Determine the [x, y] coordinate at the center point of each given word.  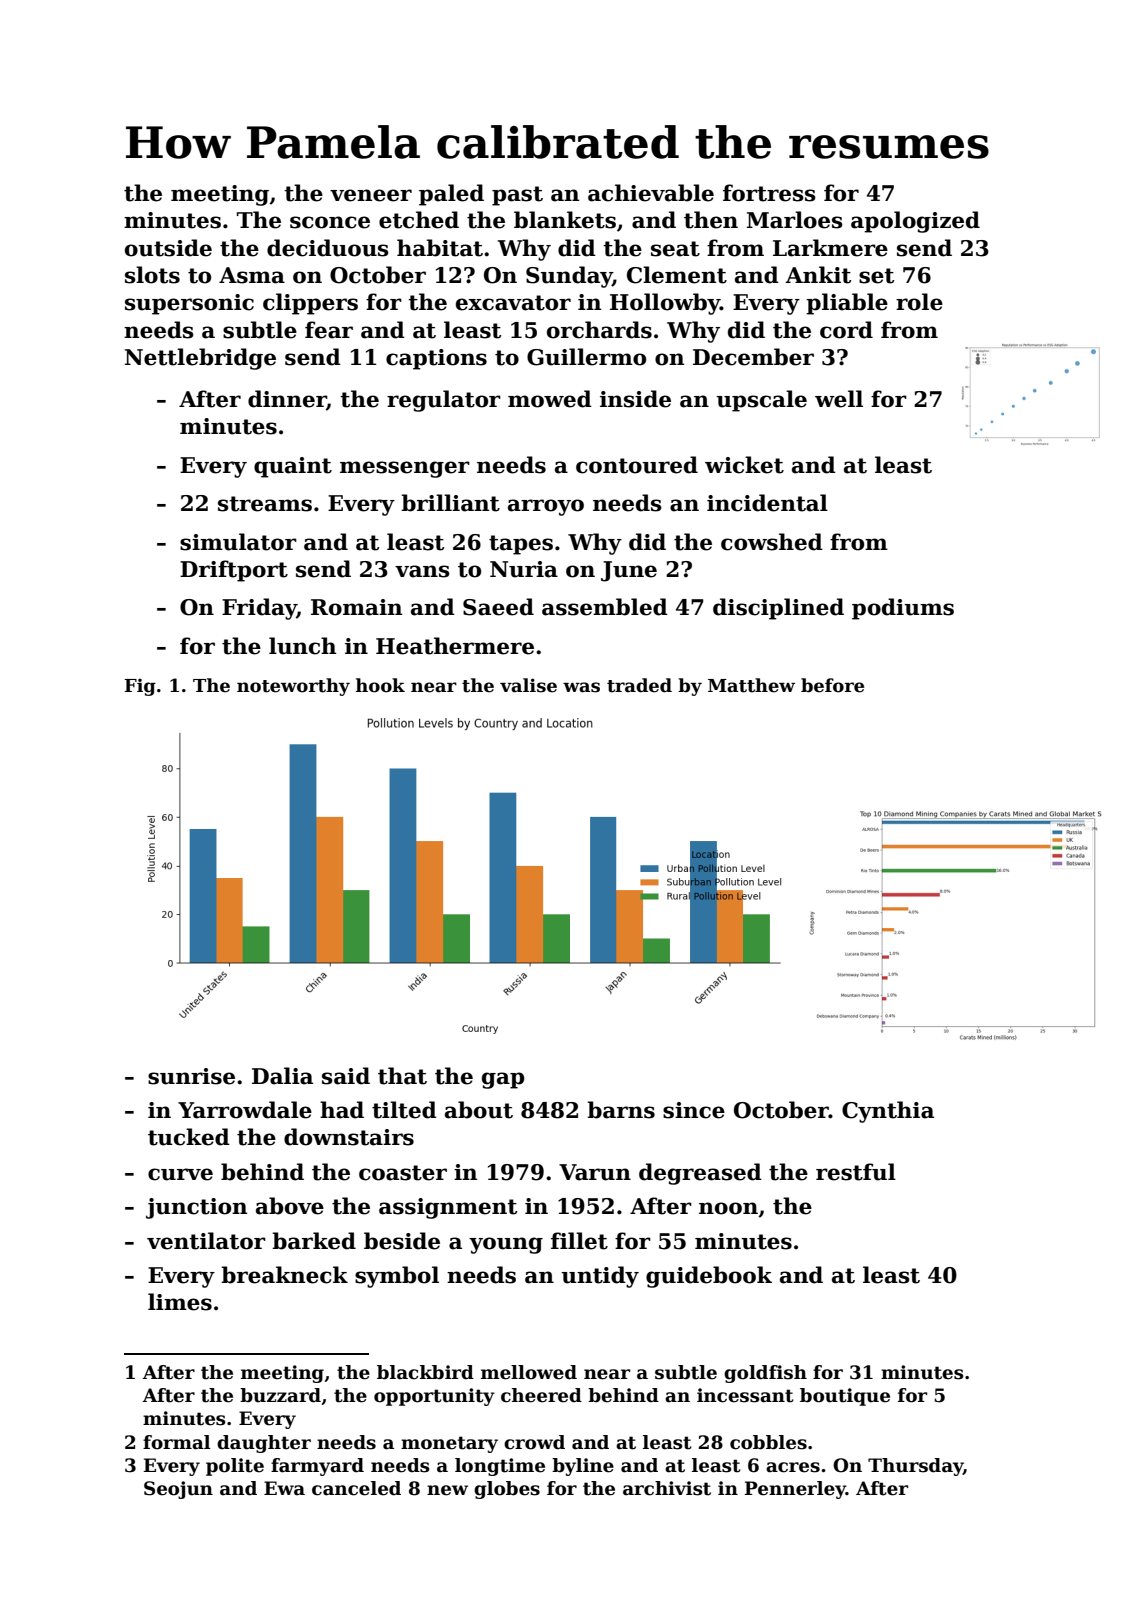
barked [314, 1241]
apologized [915, 222]
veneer [371, 195]
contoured [637, 465]
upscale [761, 401]
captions [436, 359]
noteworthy [293, 687]
